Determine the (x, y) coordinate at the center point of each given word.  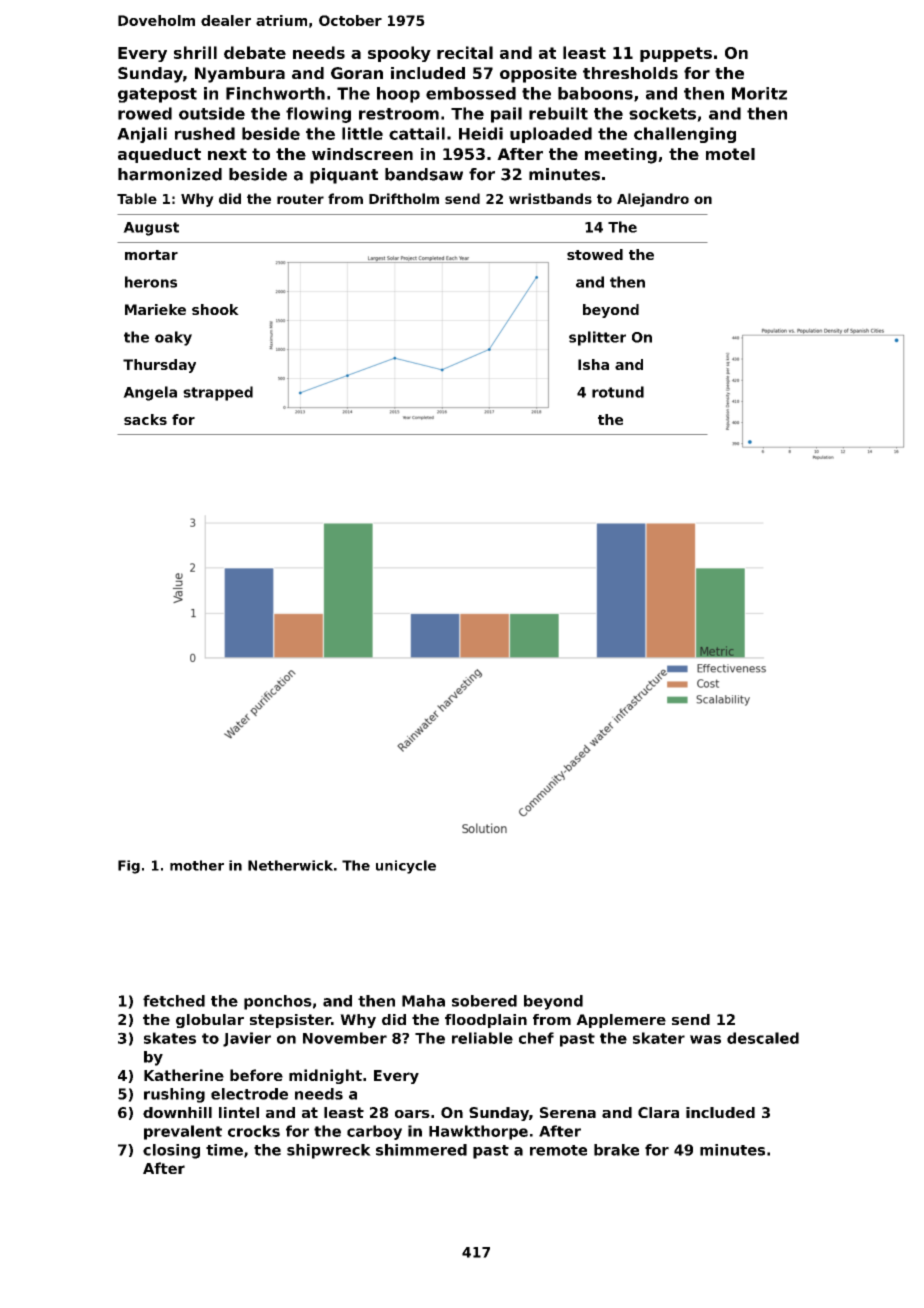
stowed (595, 254)
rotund (618, 392)
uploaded (551, 135)
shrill (195, 52)
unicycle (406, 867)
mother (197, 865)
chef (536, 1038)
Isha (593, 364)
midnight (325, 1076)
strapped (218, 393)
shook (215, 309)
